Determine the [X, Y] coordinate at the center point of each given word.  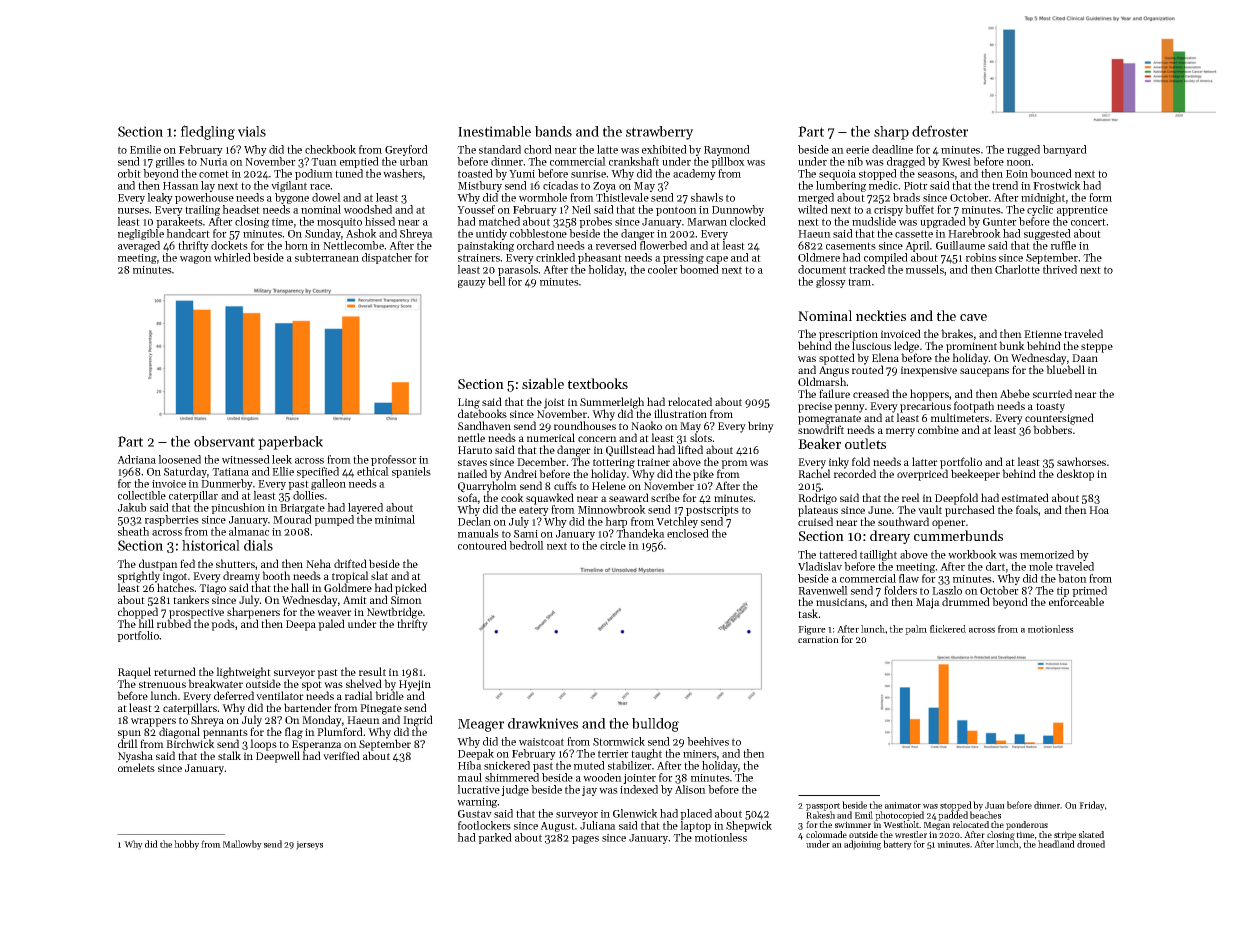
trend [1005, 185]
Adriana [136, 459]
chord [538, 149]
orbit [129, 173]
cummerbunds [958, 535]
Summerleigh [612, 403]
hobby [186, 845]
